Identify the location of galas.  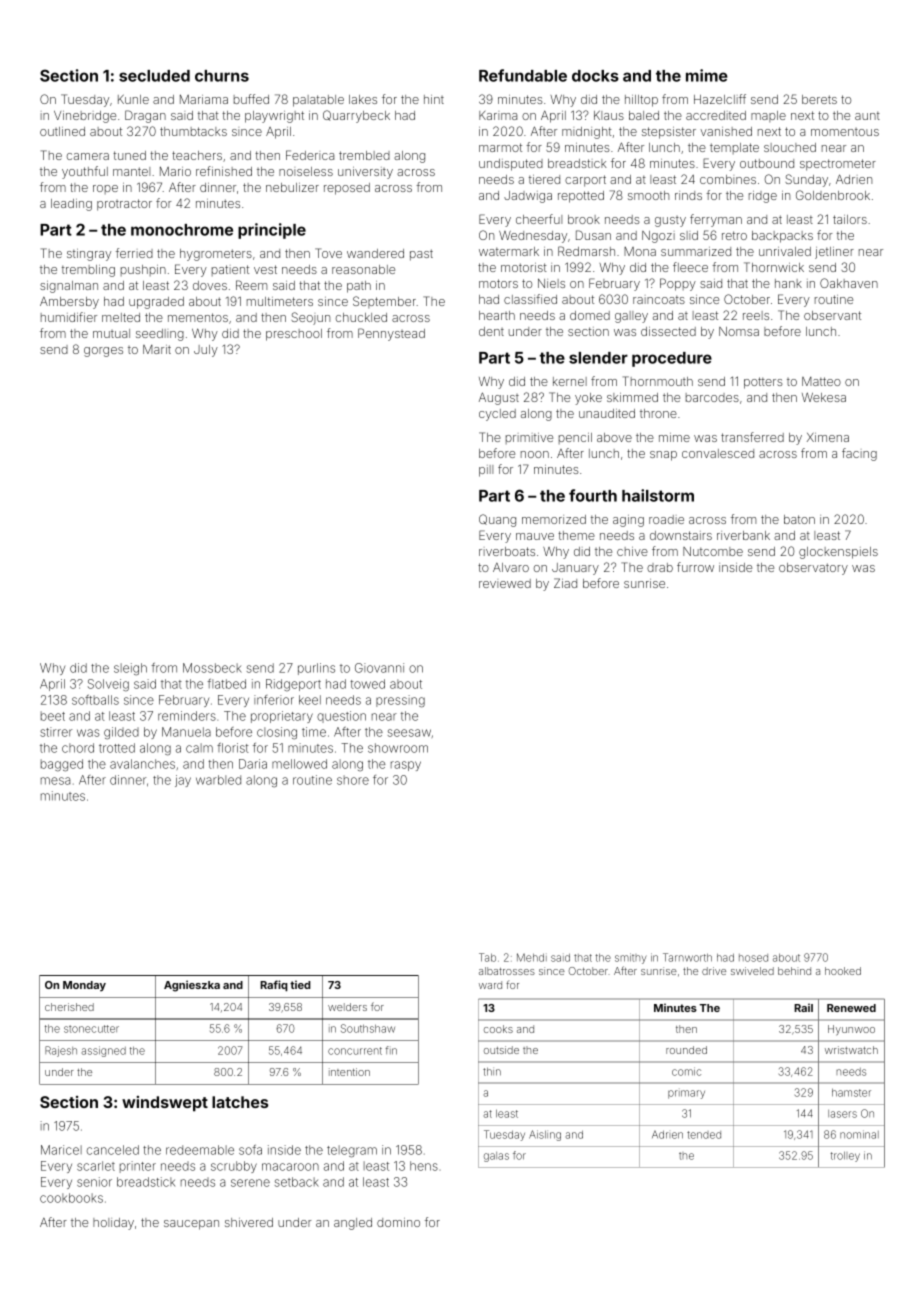
(496, 1157).
